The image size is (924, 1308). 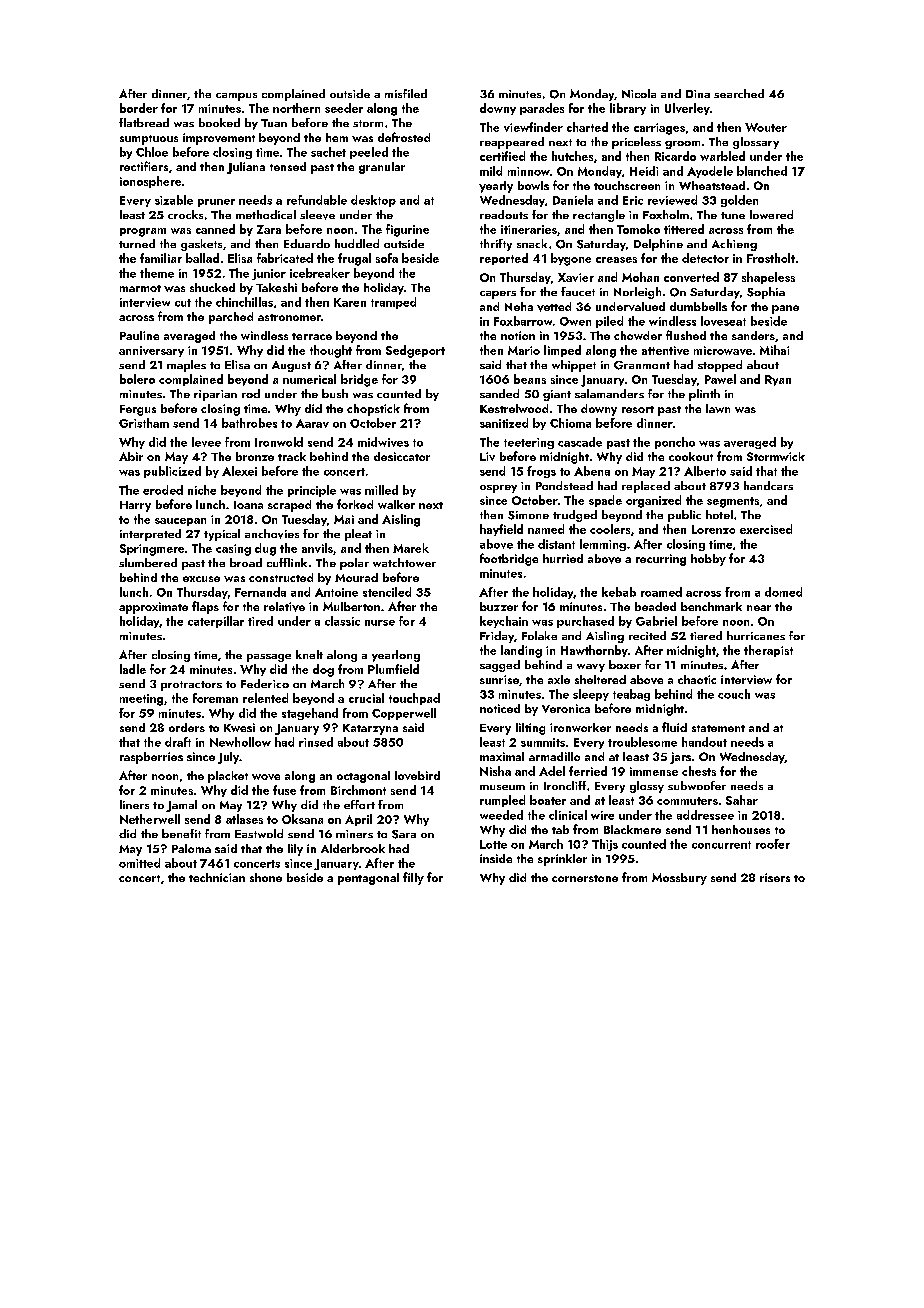 What do you see at coordinates (407, 230) in the page?
I see `figurine` at bounding box center [407, 230].
